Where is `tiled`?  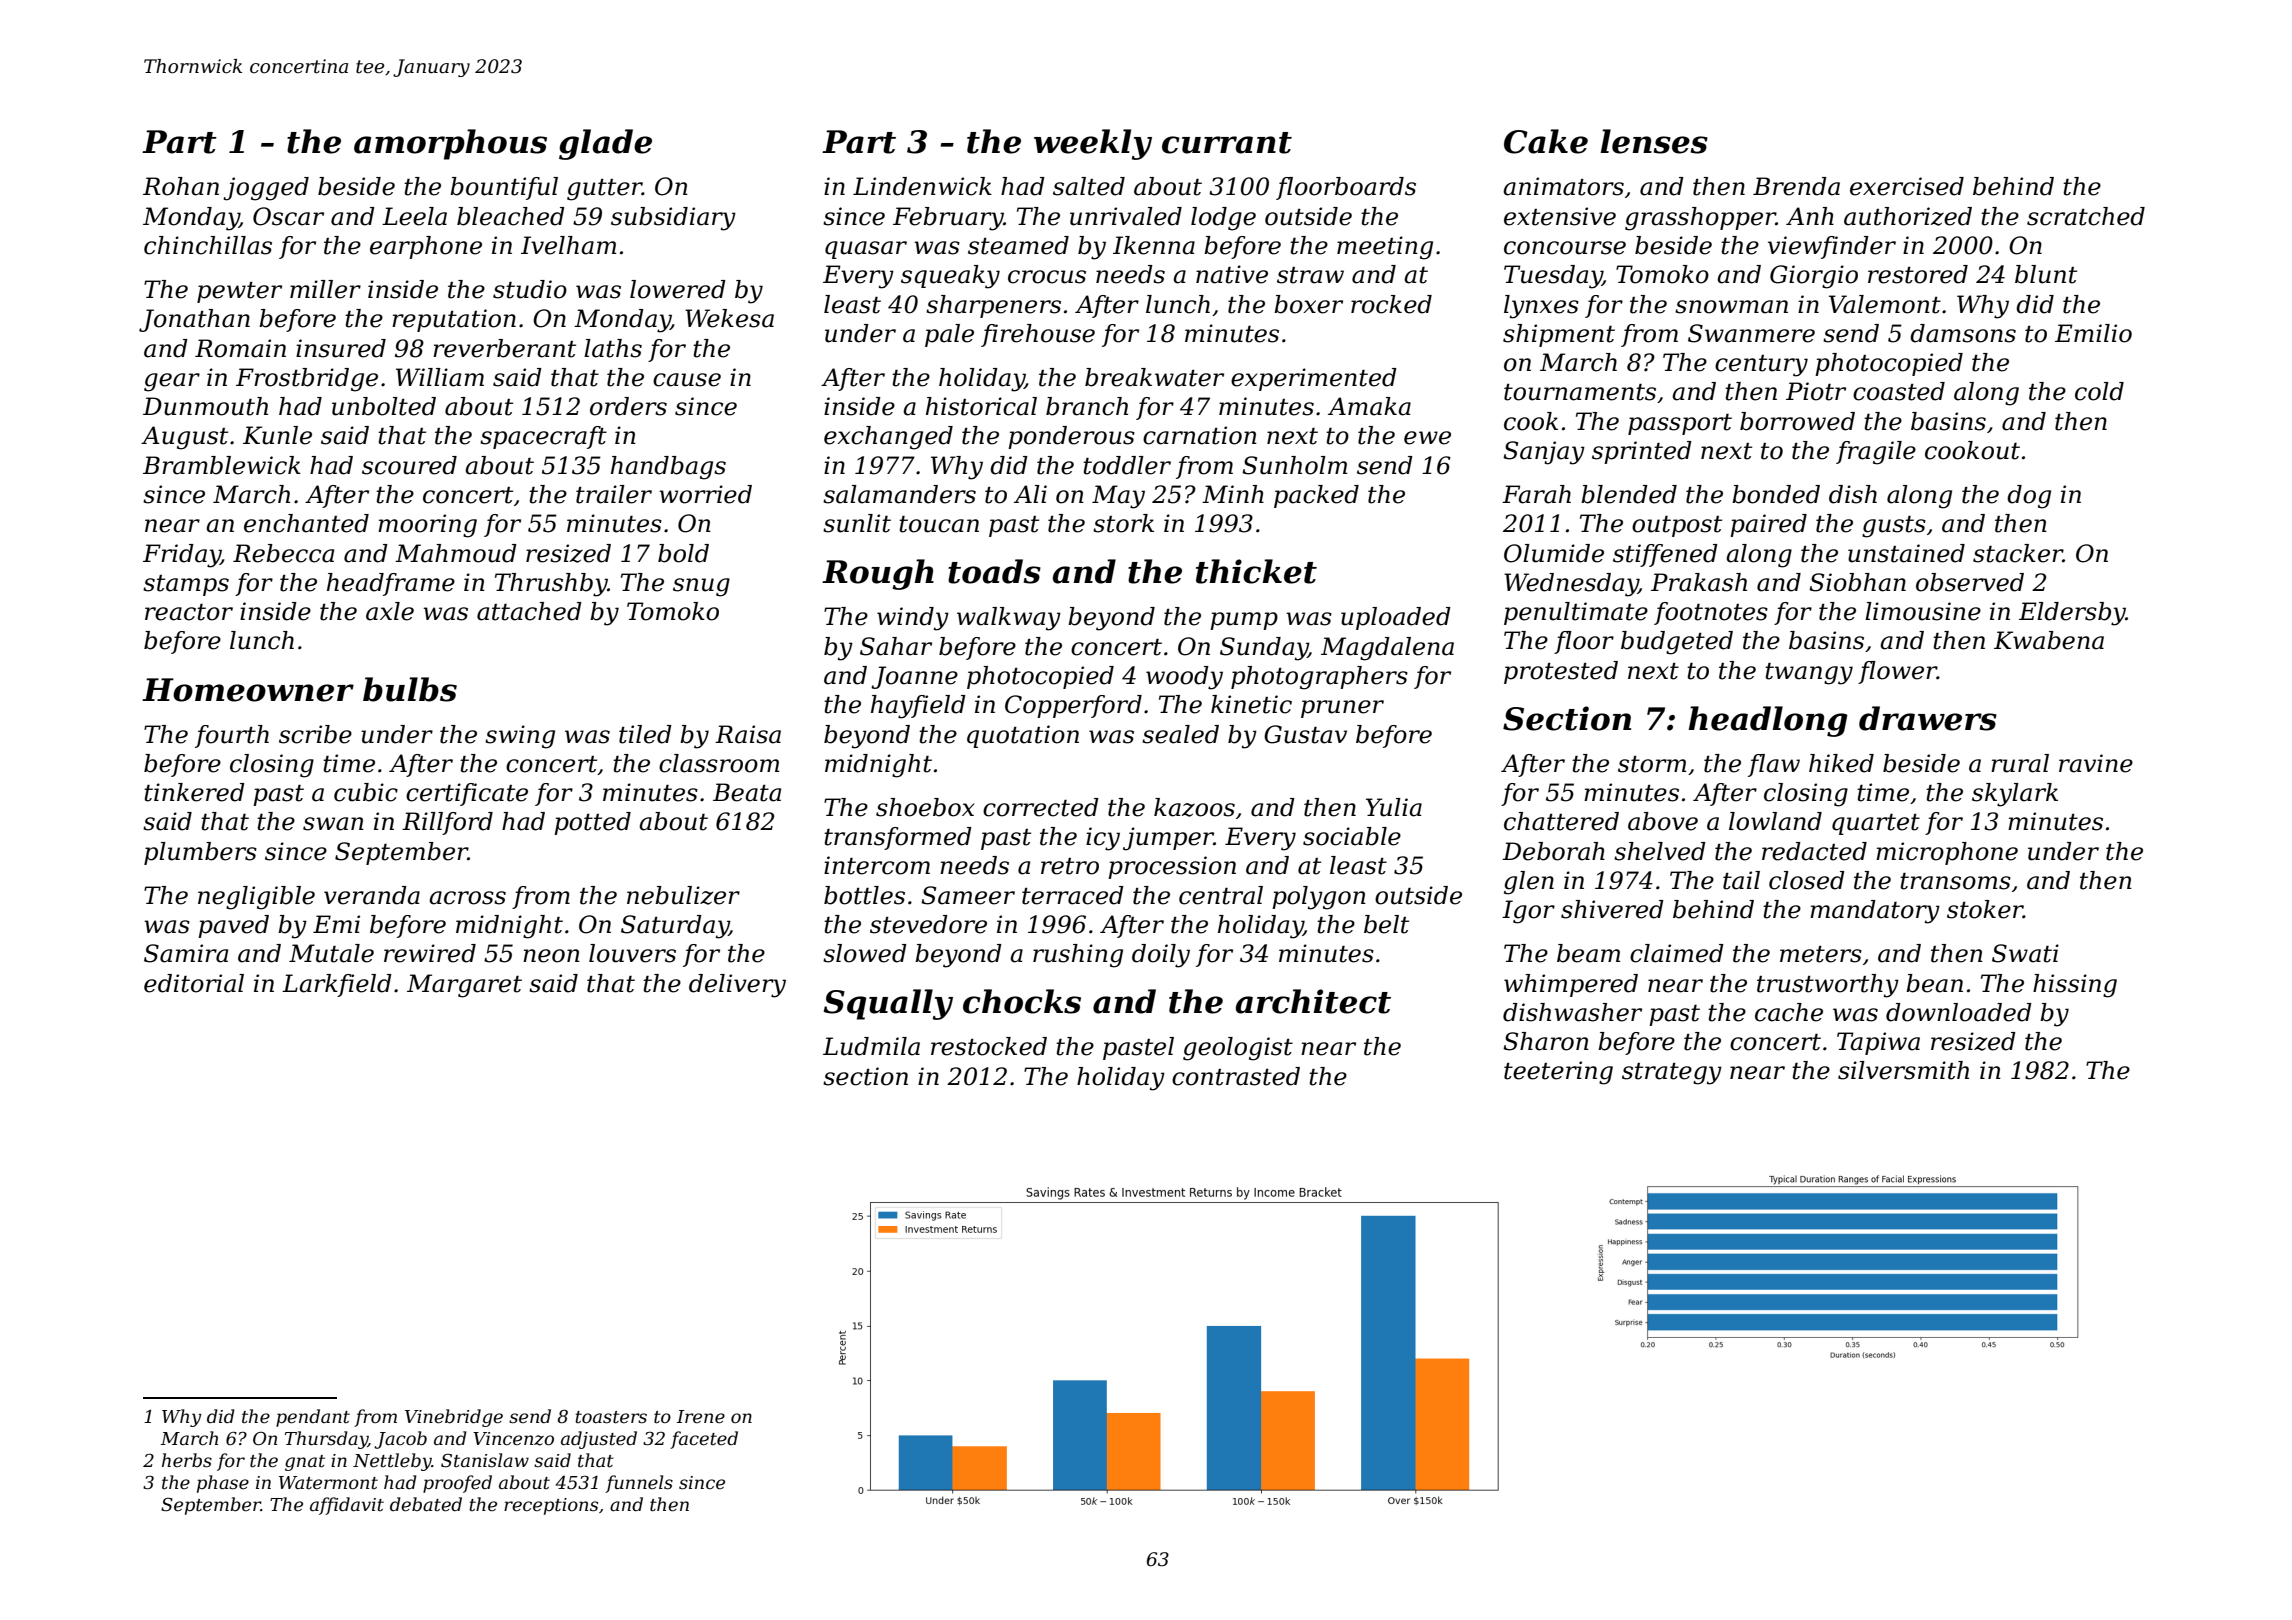
tiled is located at coordinates (645, 734).
